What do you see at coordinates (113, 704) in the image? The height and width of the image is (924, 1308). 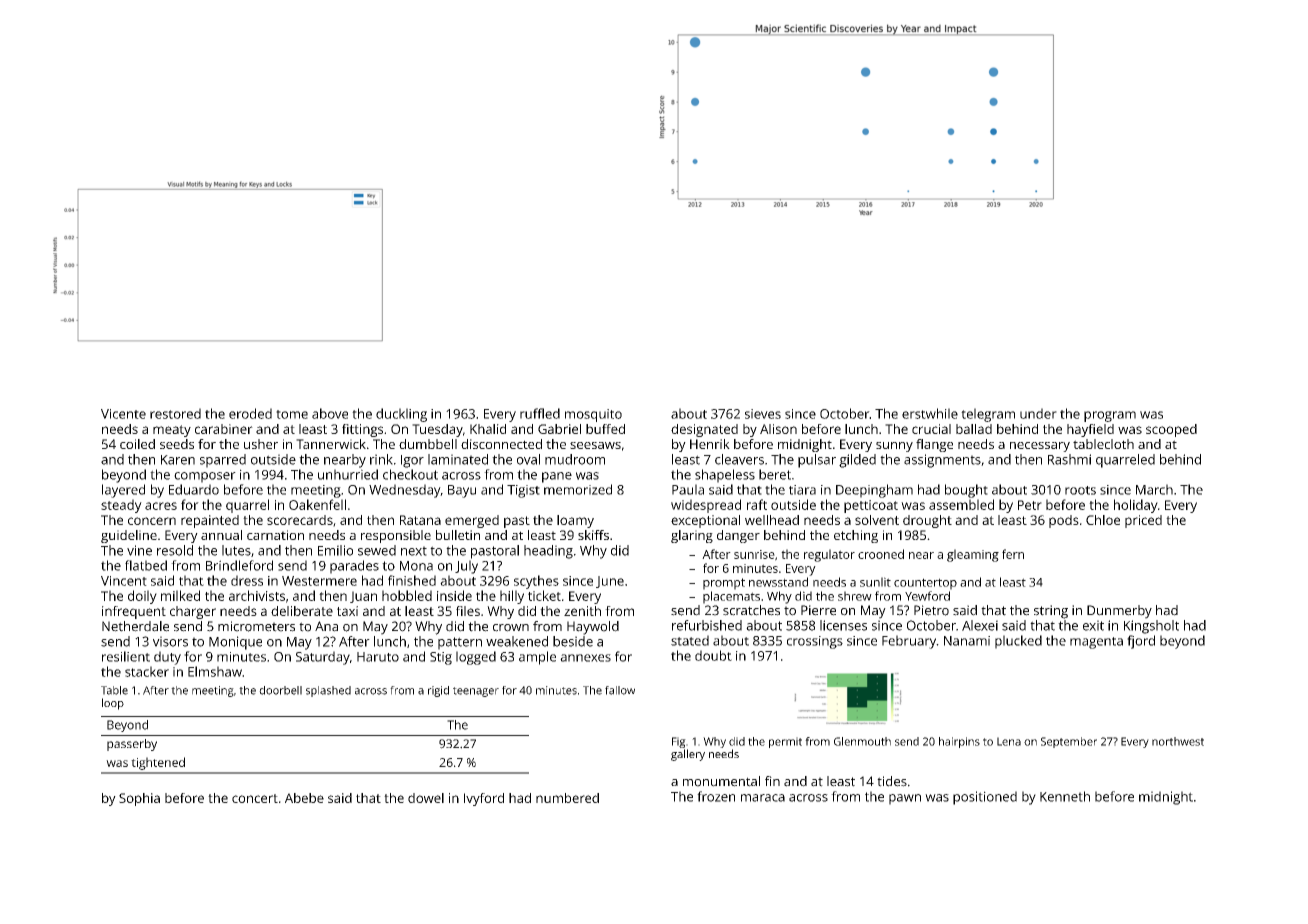 I see `loop` at bounding box center [113, 704].
